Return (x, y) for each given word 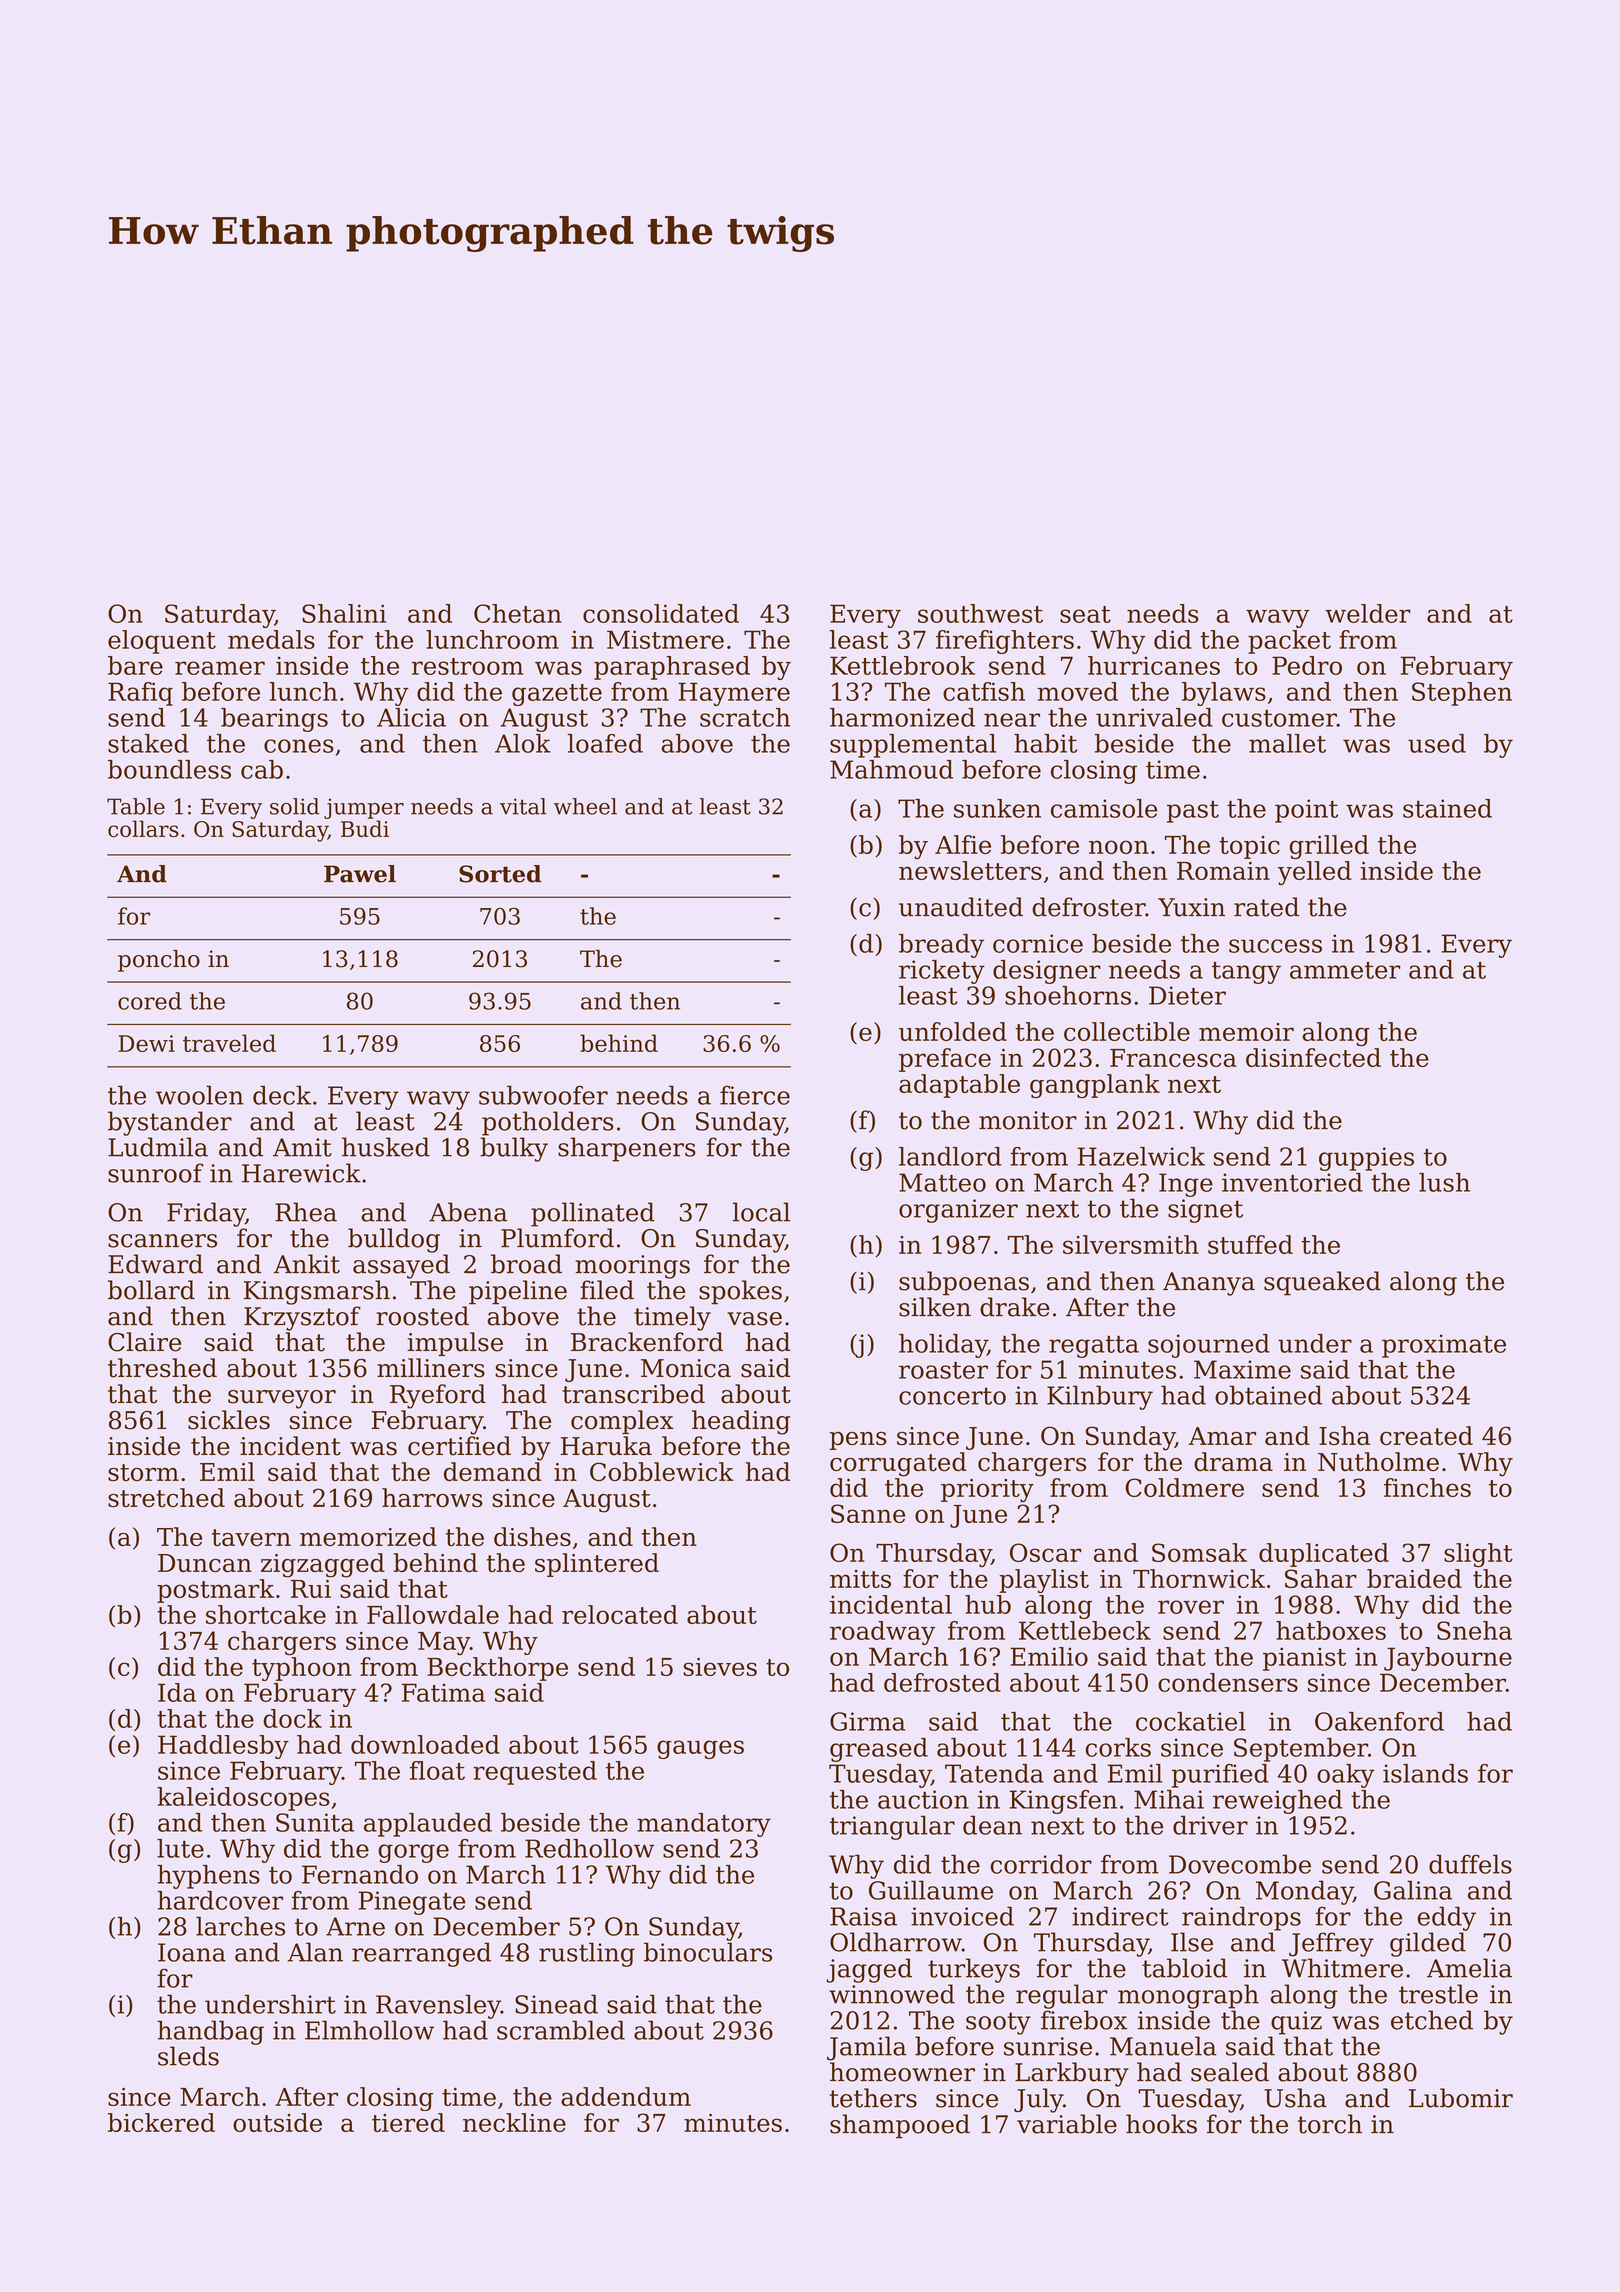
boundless (169, 769)
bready (941, 946)
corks (1118, 1747)
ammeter (1345, 970)
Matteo (942, 1182)
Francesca (1173, 1058)
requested (535, 1773)
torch (1330, 2124)
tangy (1246, 973)
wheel (585, 806)
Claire (144, 1342)
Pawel (360, 874)
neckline (514, 2122)
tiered (408, 2122)
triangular (892, 1827)
